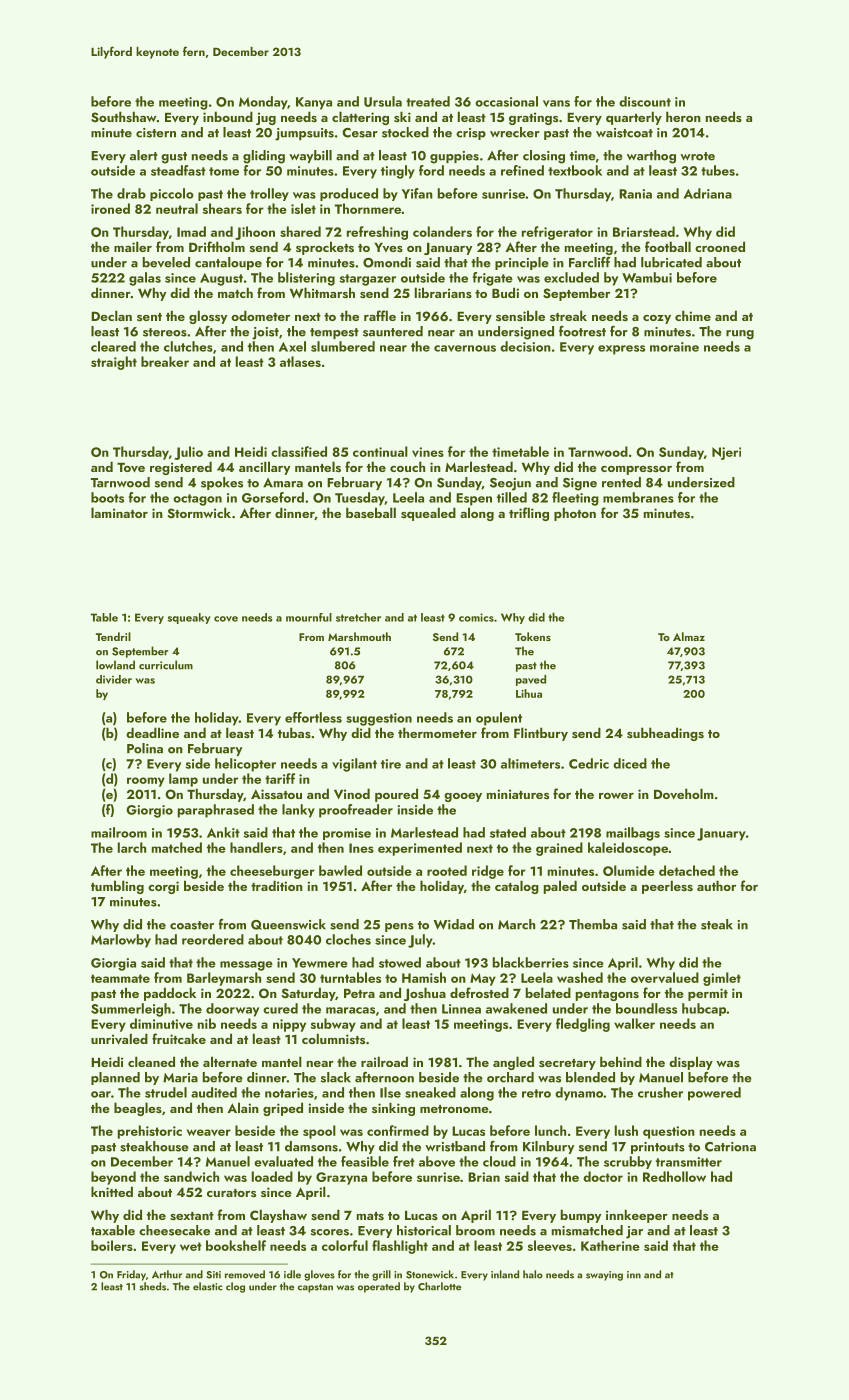  I want to click on clog, so click(235, 1287).
